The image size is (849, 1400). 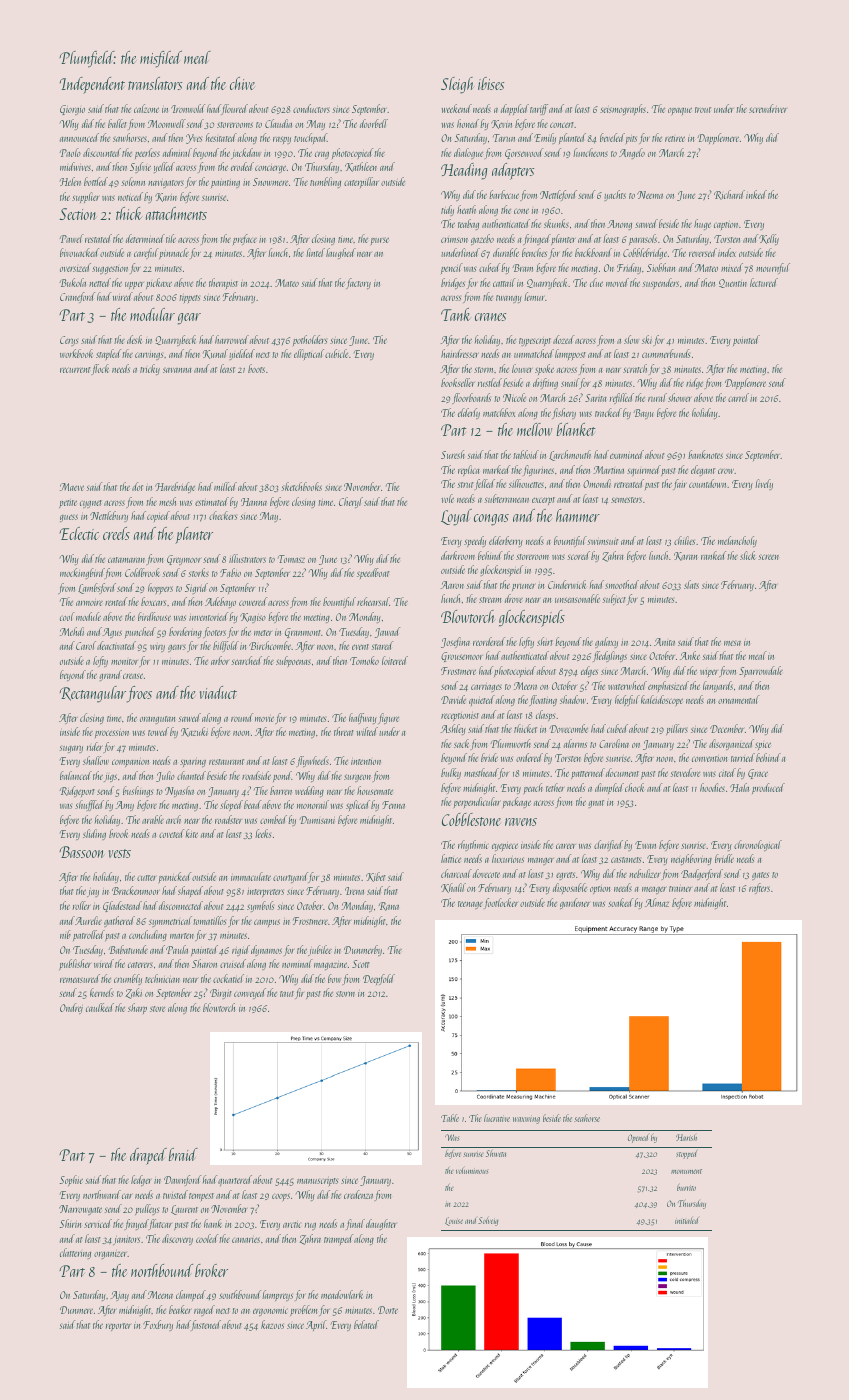 I want to click on Sleigh, so click(x=457, y=85).
